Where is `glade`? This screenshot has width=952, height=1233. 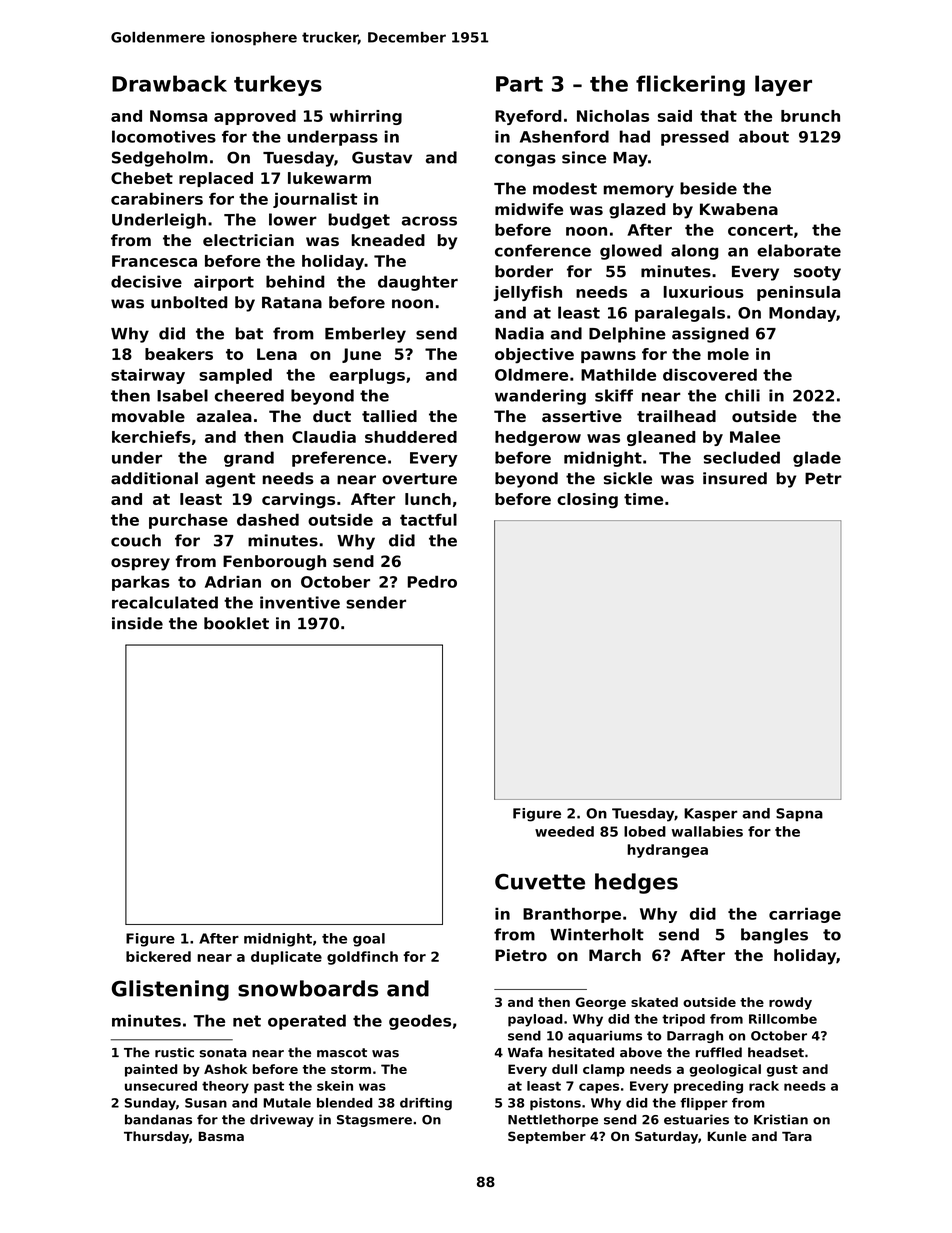 glade is located at coordinates (817, 459).
